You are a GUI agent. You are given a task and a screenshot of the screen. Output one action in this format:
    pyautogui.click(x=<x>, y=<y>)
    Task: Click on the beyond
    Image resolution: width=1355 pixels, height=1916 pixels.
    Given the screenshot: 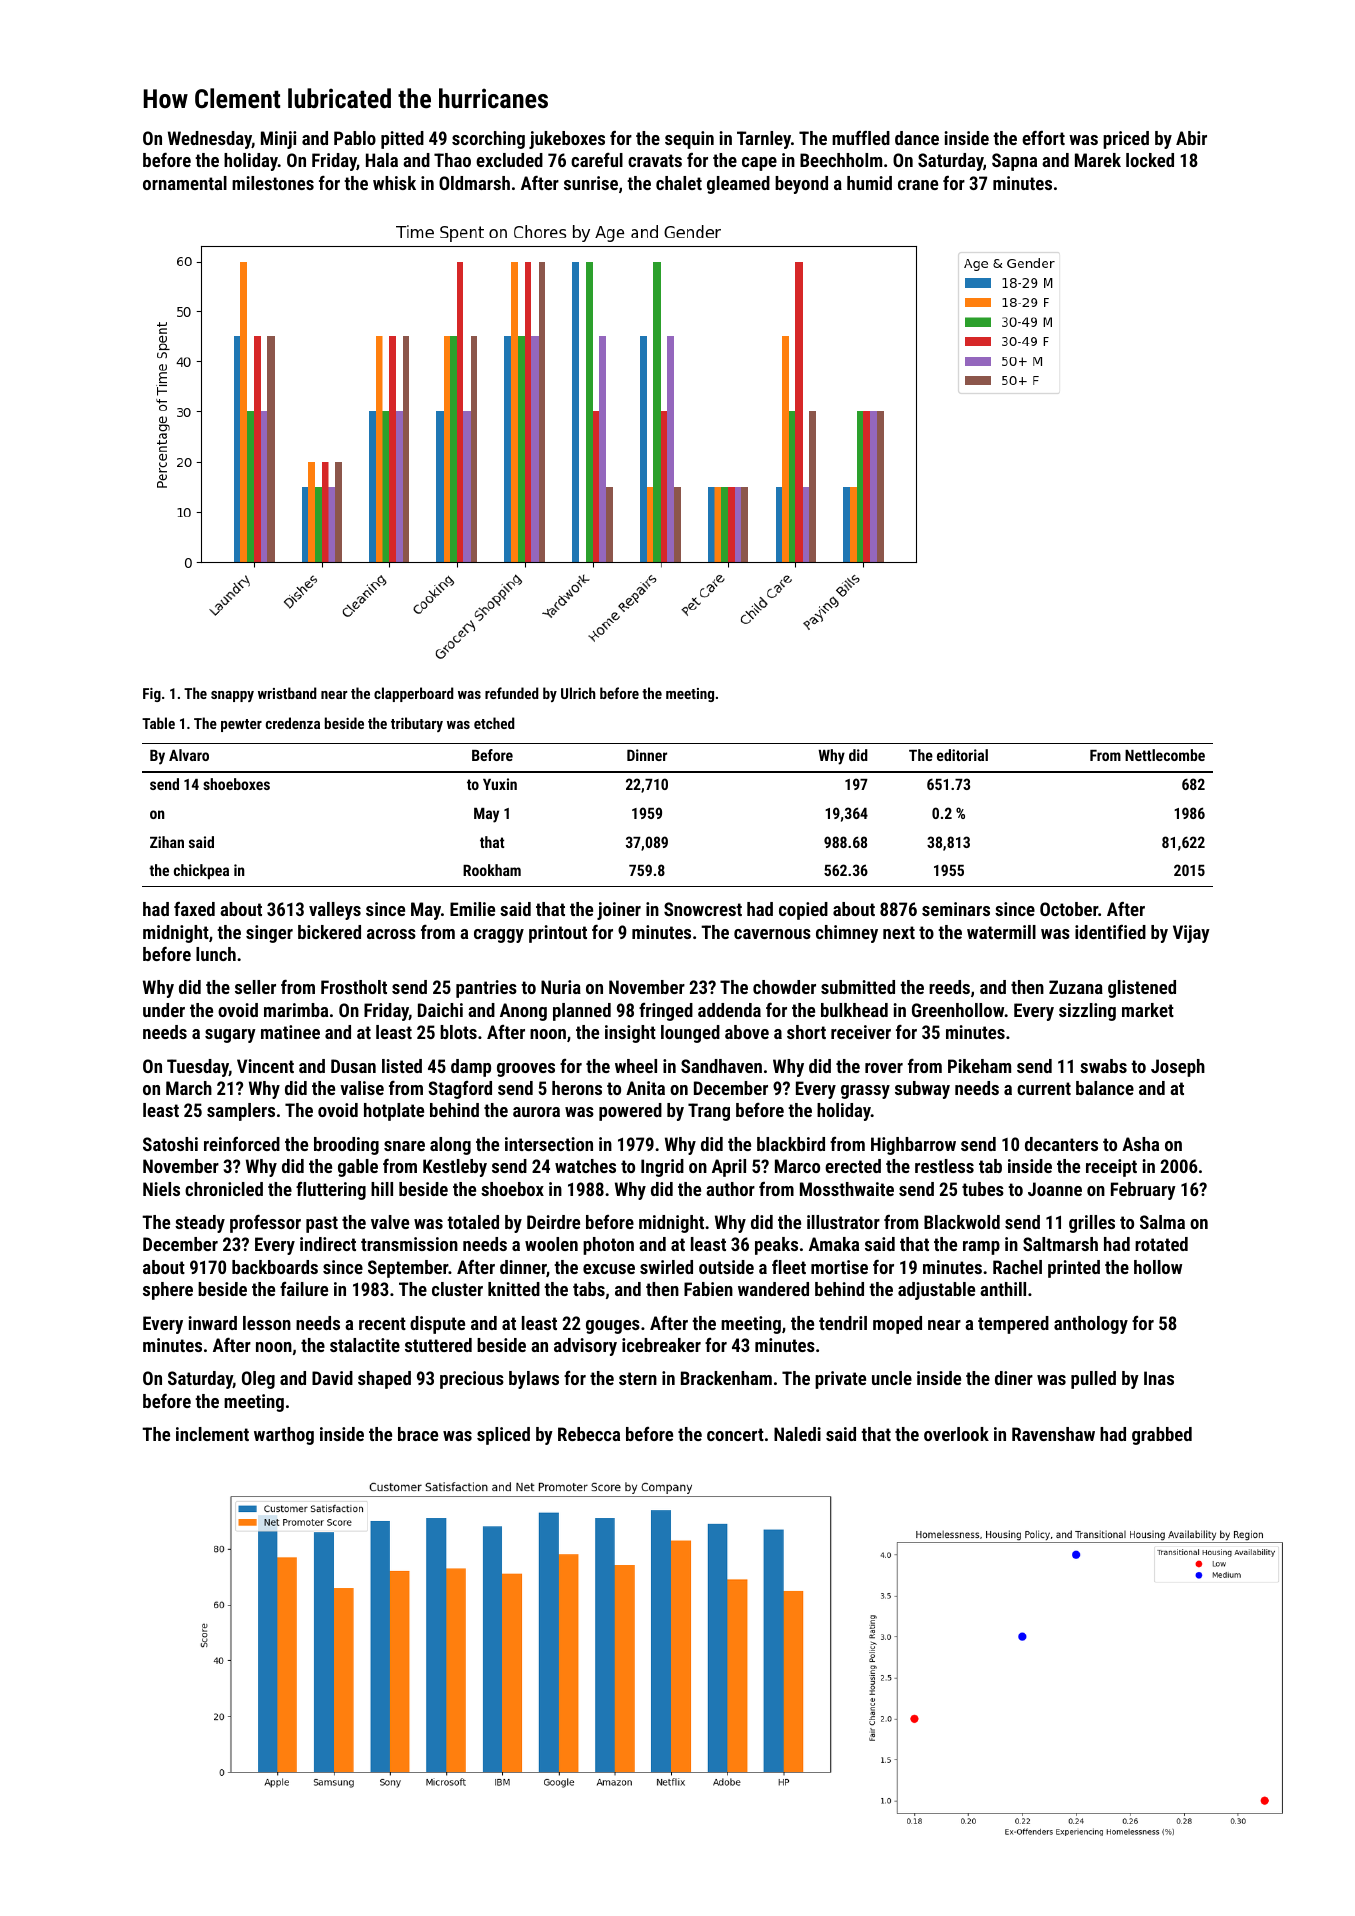 What is the action you would take?
    pyautogui.click(x=801, y=185)
